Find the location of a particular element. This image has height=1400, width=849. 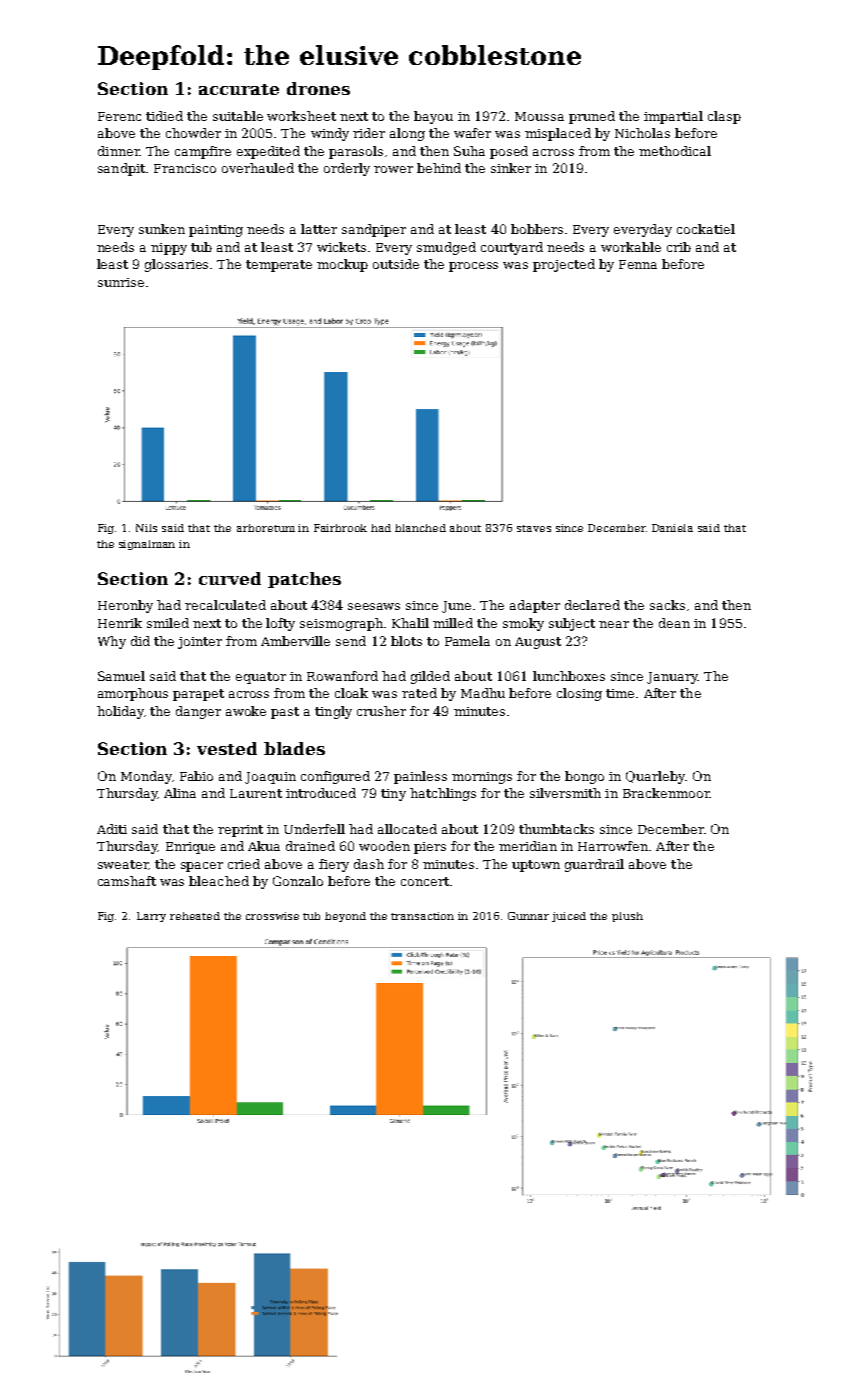

Moussa is located at coordinates (539, 116).
